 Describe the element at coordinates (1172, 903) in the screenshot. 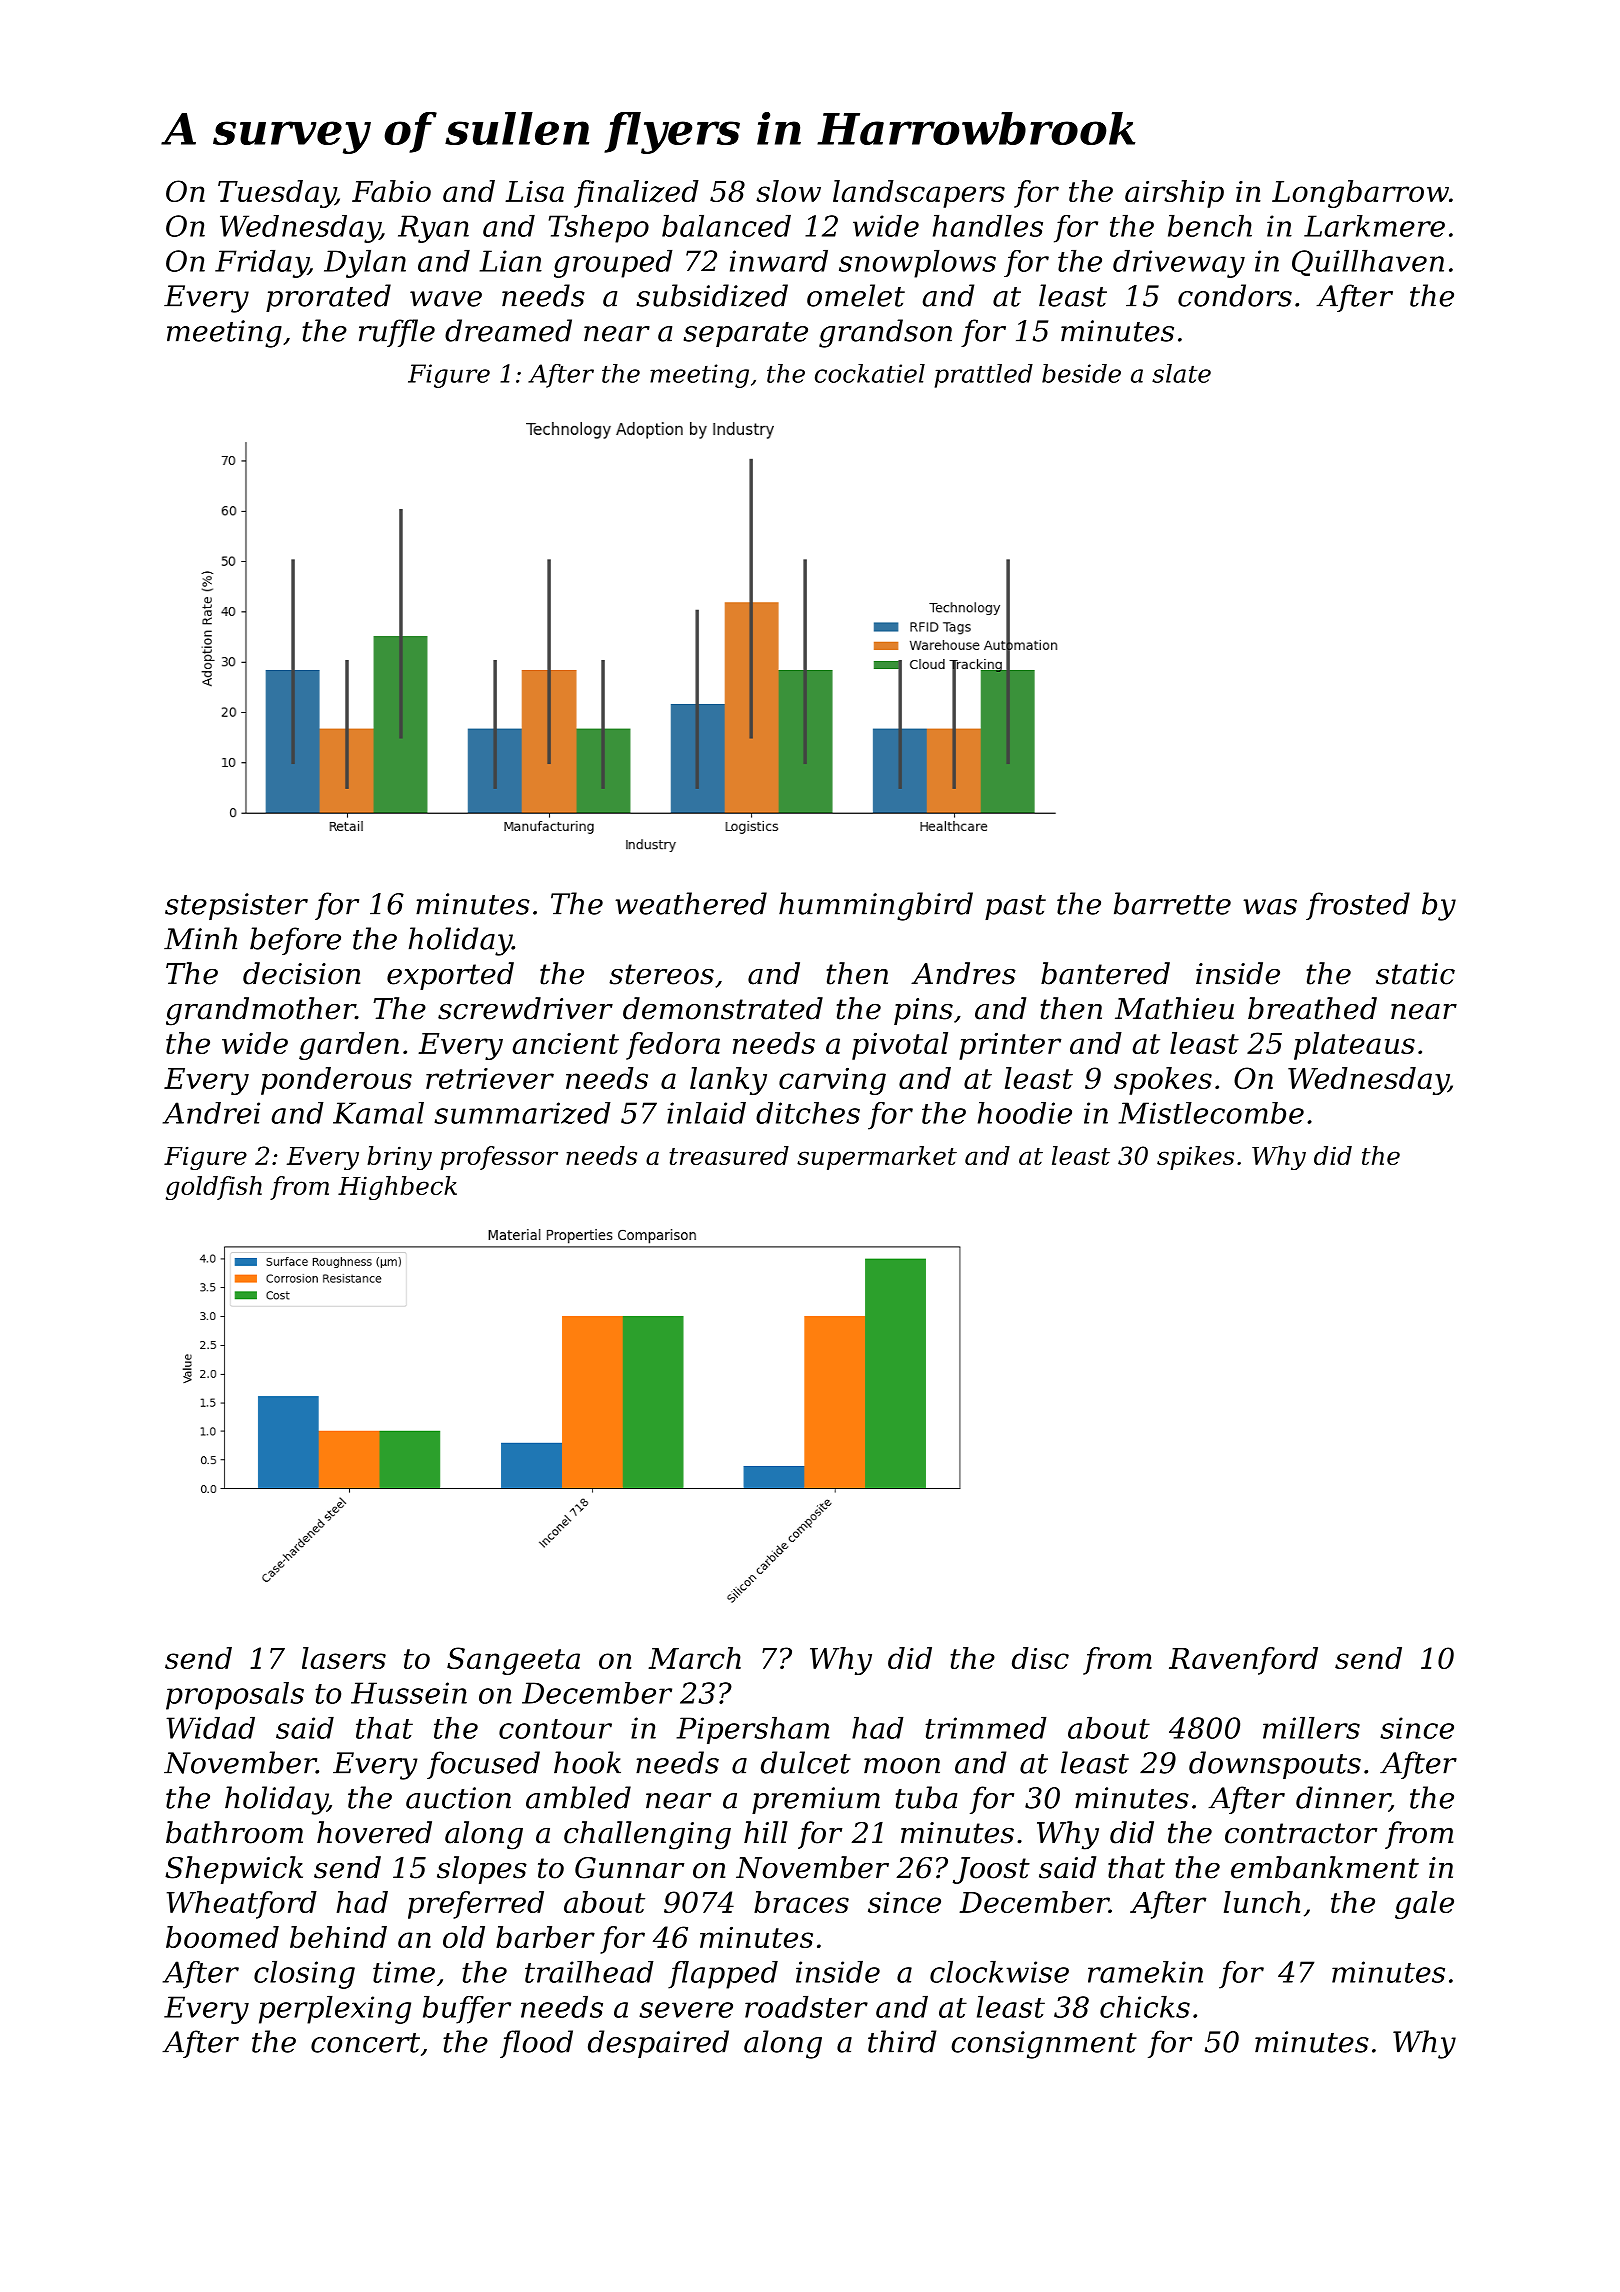

I see `barrette` at that location.
